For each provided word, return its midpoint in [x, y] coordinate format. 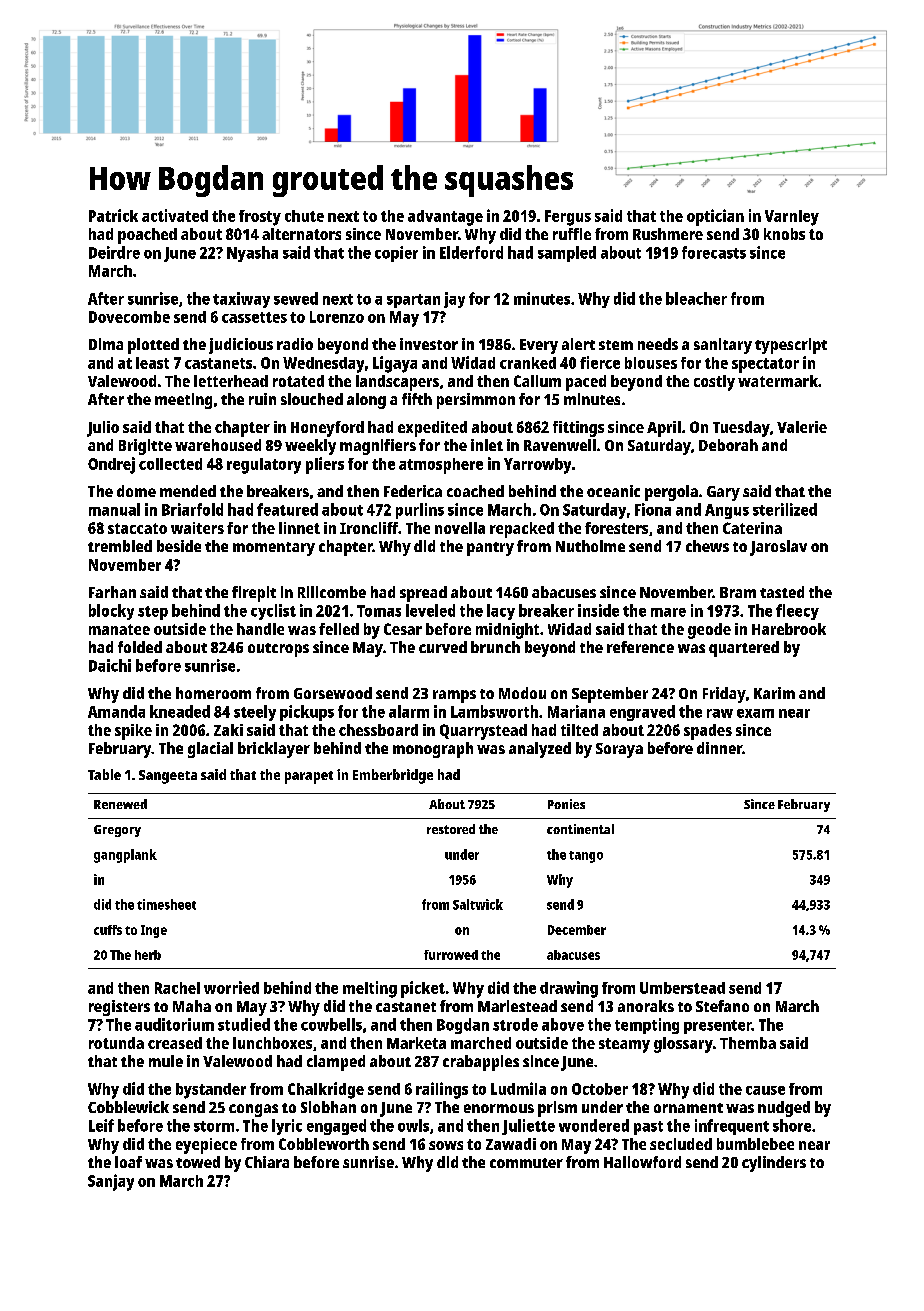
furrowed [451, 955]
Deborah [728, 445]
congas [253, 1110]
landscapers [397, 383]
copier [396, 254]
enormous [499, 1108]
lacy [501, 612]
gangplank [125, 856]
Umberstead [682, 988]
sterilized [785, 509]
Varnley [792, 218]
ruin [262, 399]
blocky [111, 612]
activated [175, 215]
